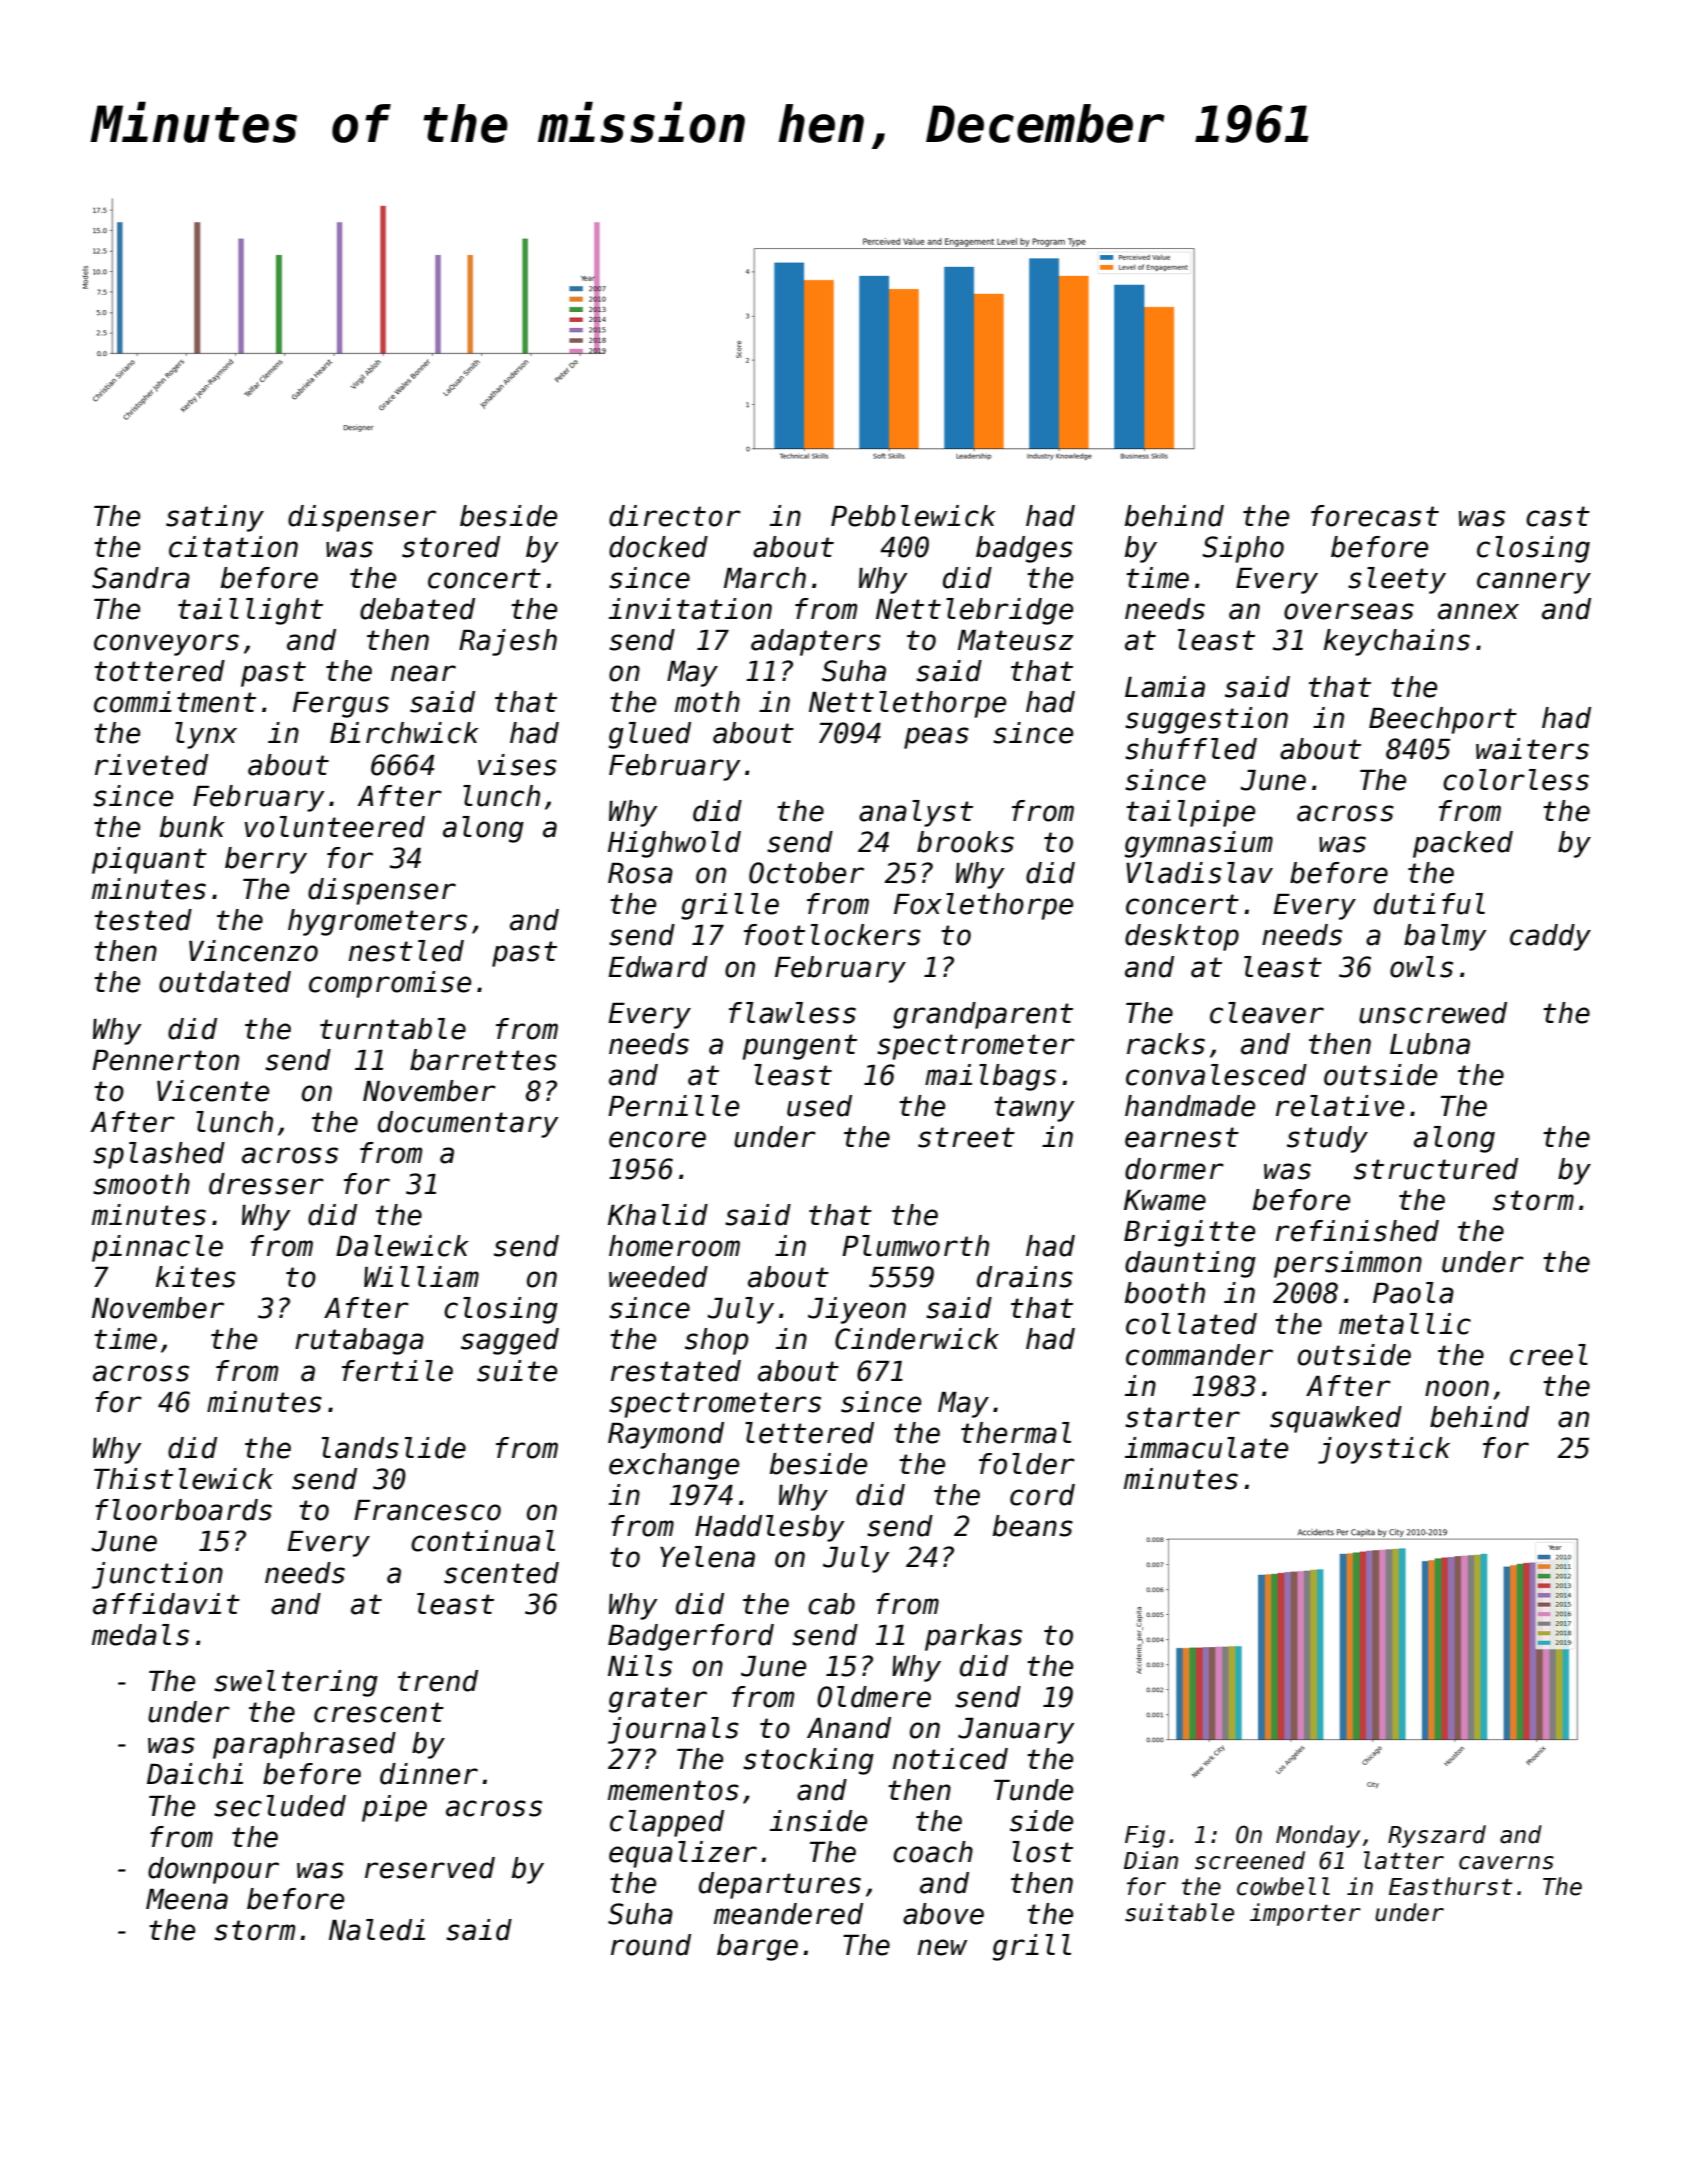  Describe the element at coordinates (907, 704) in the screenshot. I see `Nettlethorpe` at that location.
